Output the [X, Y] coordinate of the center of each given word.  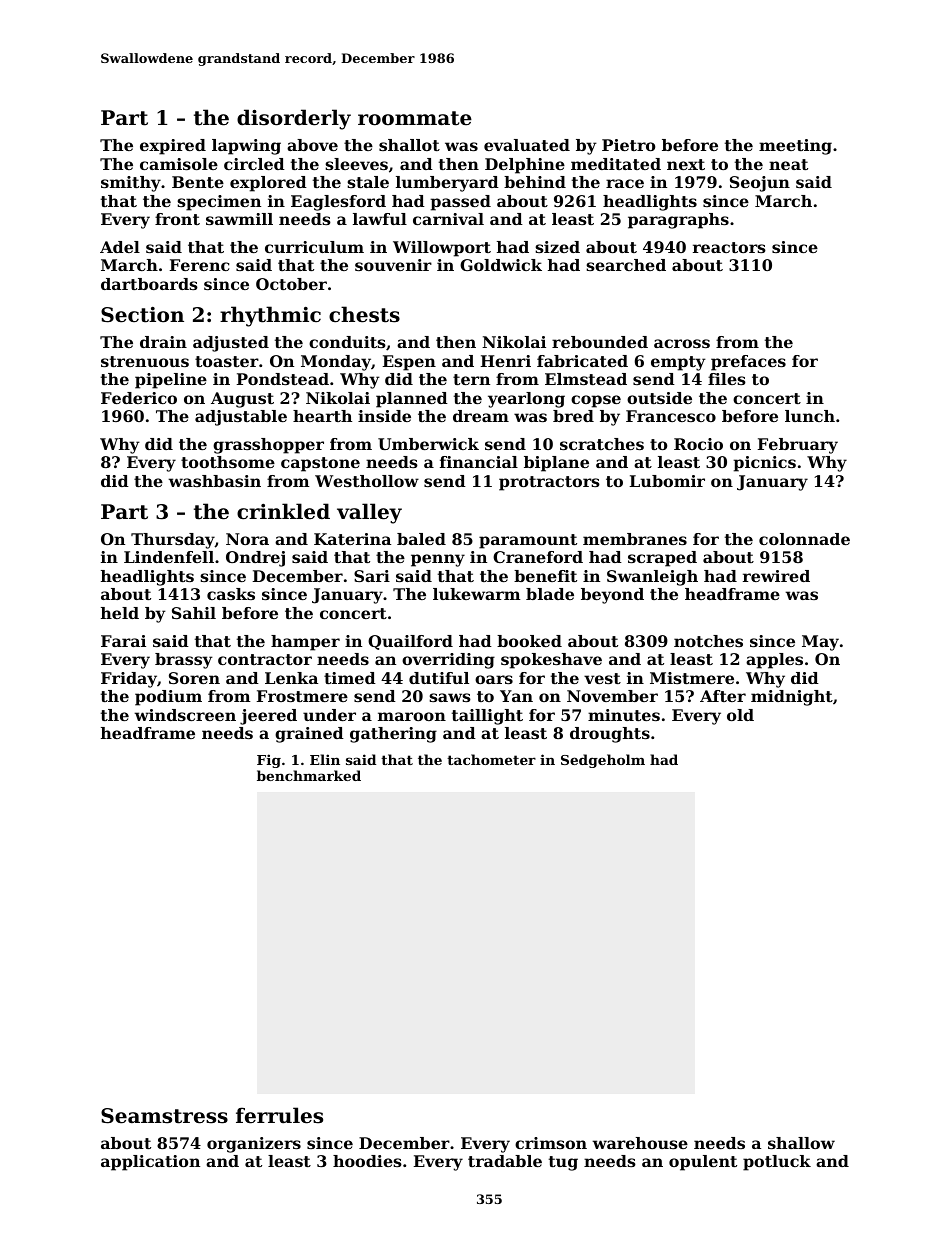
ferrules [279, 1115]
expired [173, 147]
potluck [777, 1163]
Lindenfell [169, 557]
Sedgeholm [603, 761]
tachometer [491, 759]
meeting [795, 147]
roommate [415, 118]
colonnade [804, 539]
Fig [269, 761]
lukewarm [476, 594]
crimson [551, 1143]
